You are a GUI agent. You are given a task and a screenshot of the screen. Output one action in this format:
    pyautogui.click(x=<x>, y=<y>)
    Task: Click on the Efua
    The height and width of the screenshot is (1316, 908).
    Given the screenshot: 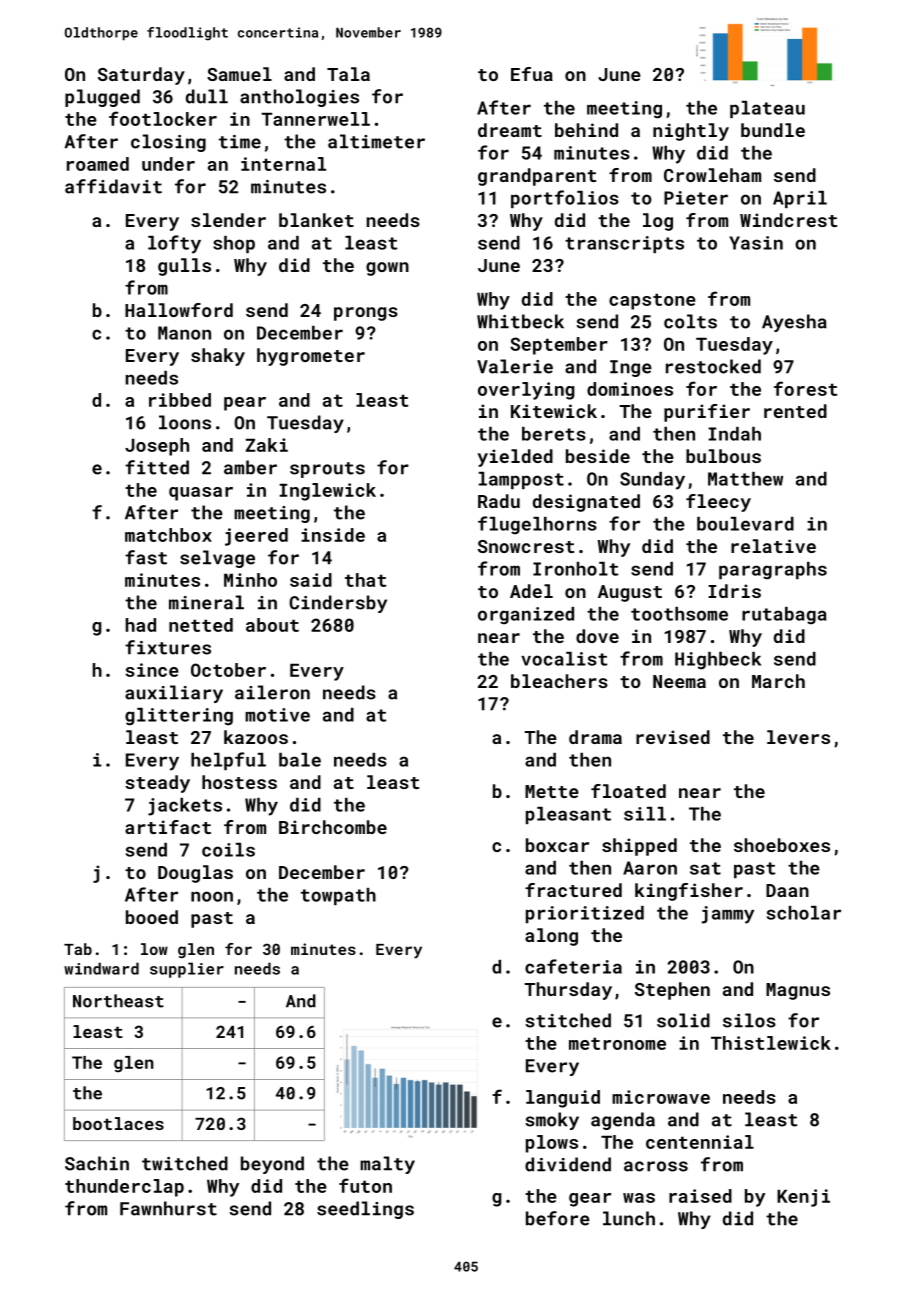 What is the action you would take?
    pyautogui.click(x=532, y=74)
